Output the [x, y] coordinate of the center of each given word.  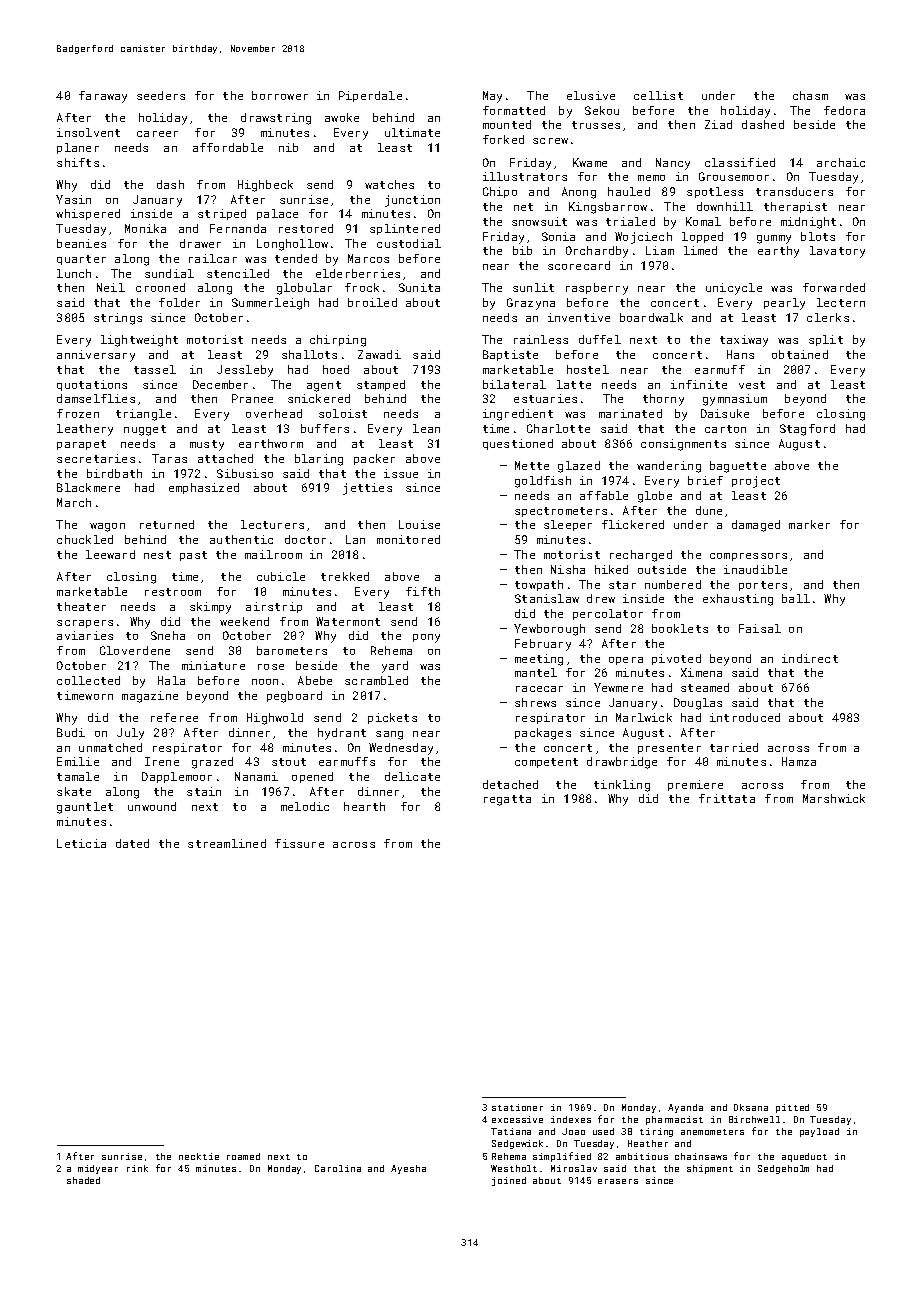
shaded [83, 1180]
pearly [784, 304]
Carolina [338, 1168]
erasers [618, 1181]
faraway [103, 97]
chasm [810, 95]
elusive [591, 95]
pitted [792, 1108]
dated [132, 843]
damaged [756, 526]
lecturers [272, 524]
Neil [111, 287]
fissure [299, 843]
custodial [409, 243]
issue [401, 473]
